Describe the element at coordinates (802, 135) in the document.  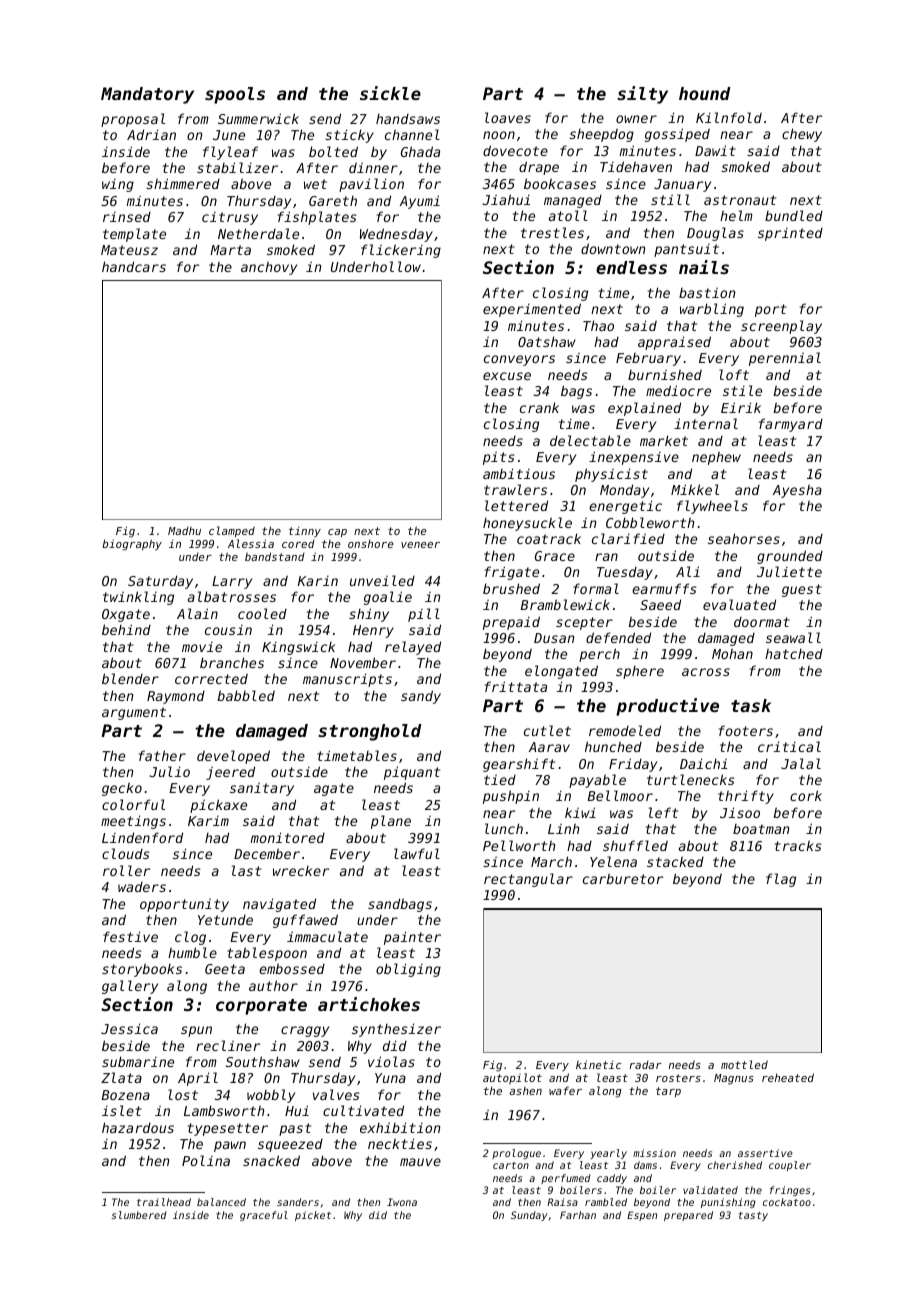
I see `chewy` at that location.
